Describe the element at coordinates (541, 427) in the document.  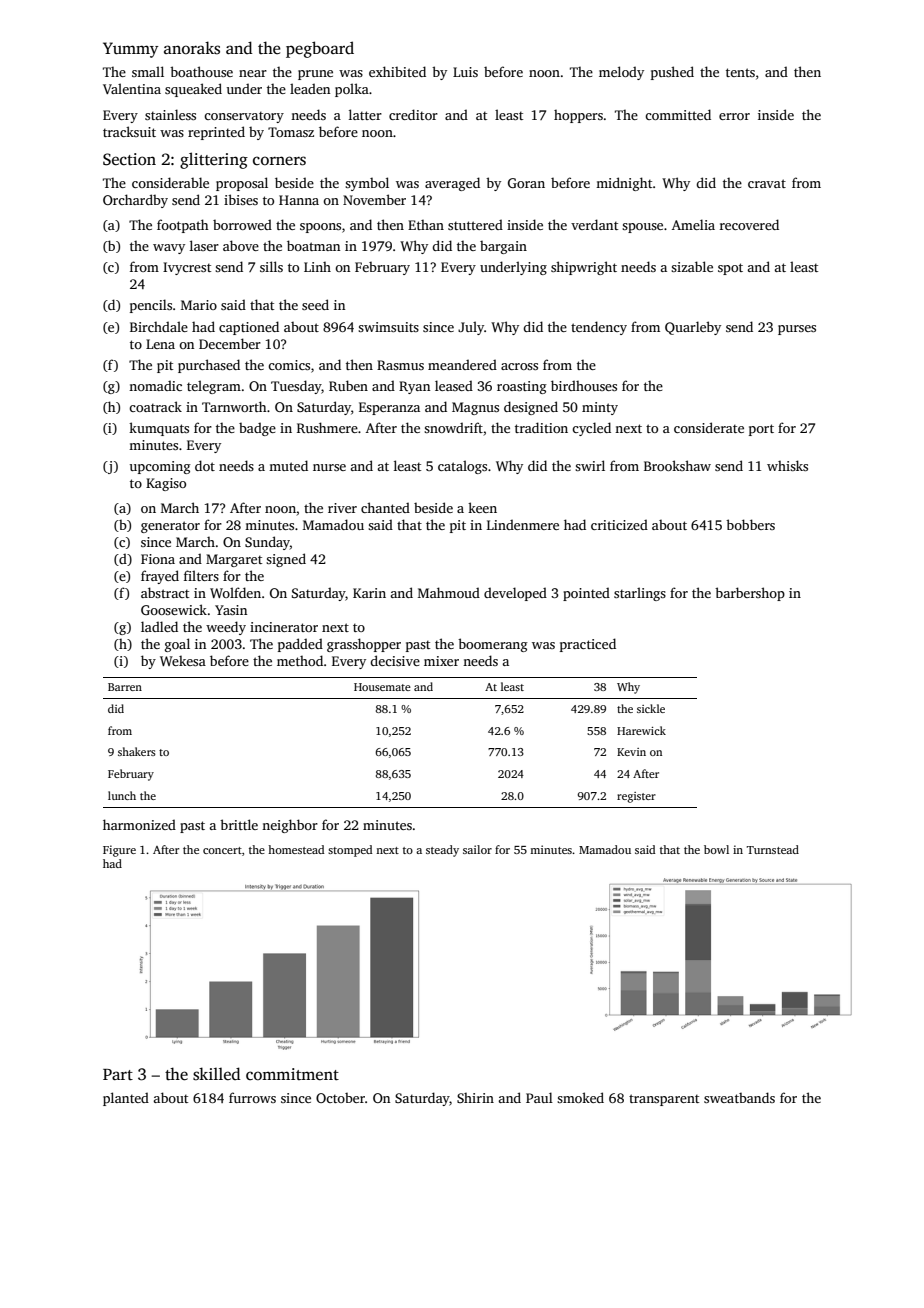
I see `tradition` at that location.
